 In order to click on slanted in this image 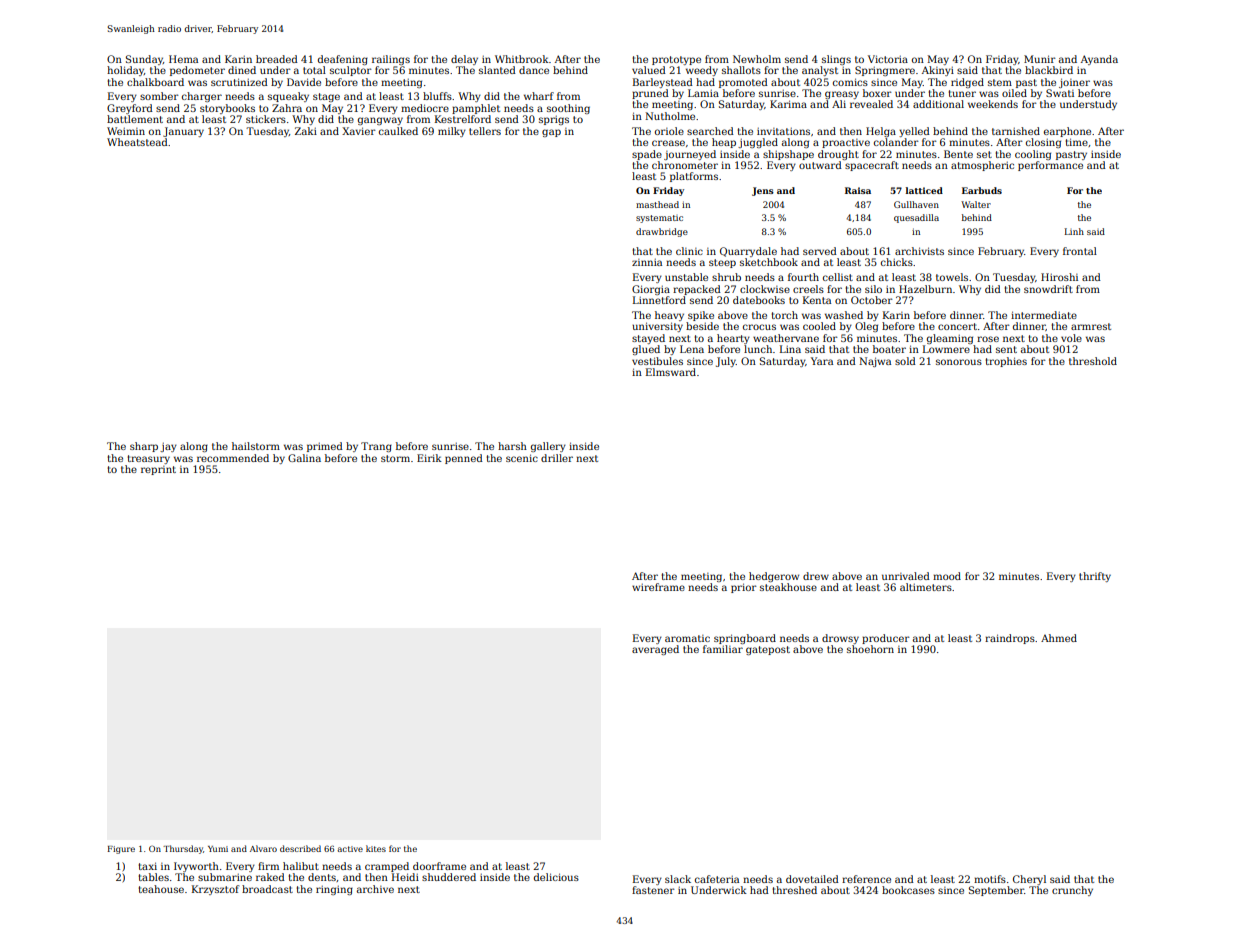, I will do `click(497, 70)`.
